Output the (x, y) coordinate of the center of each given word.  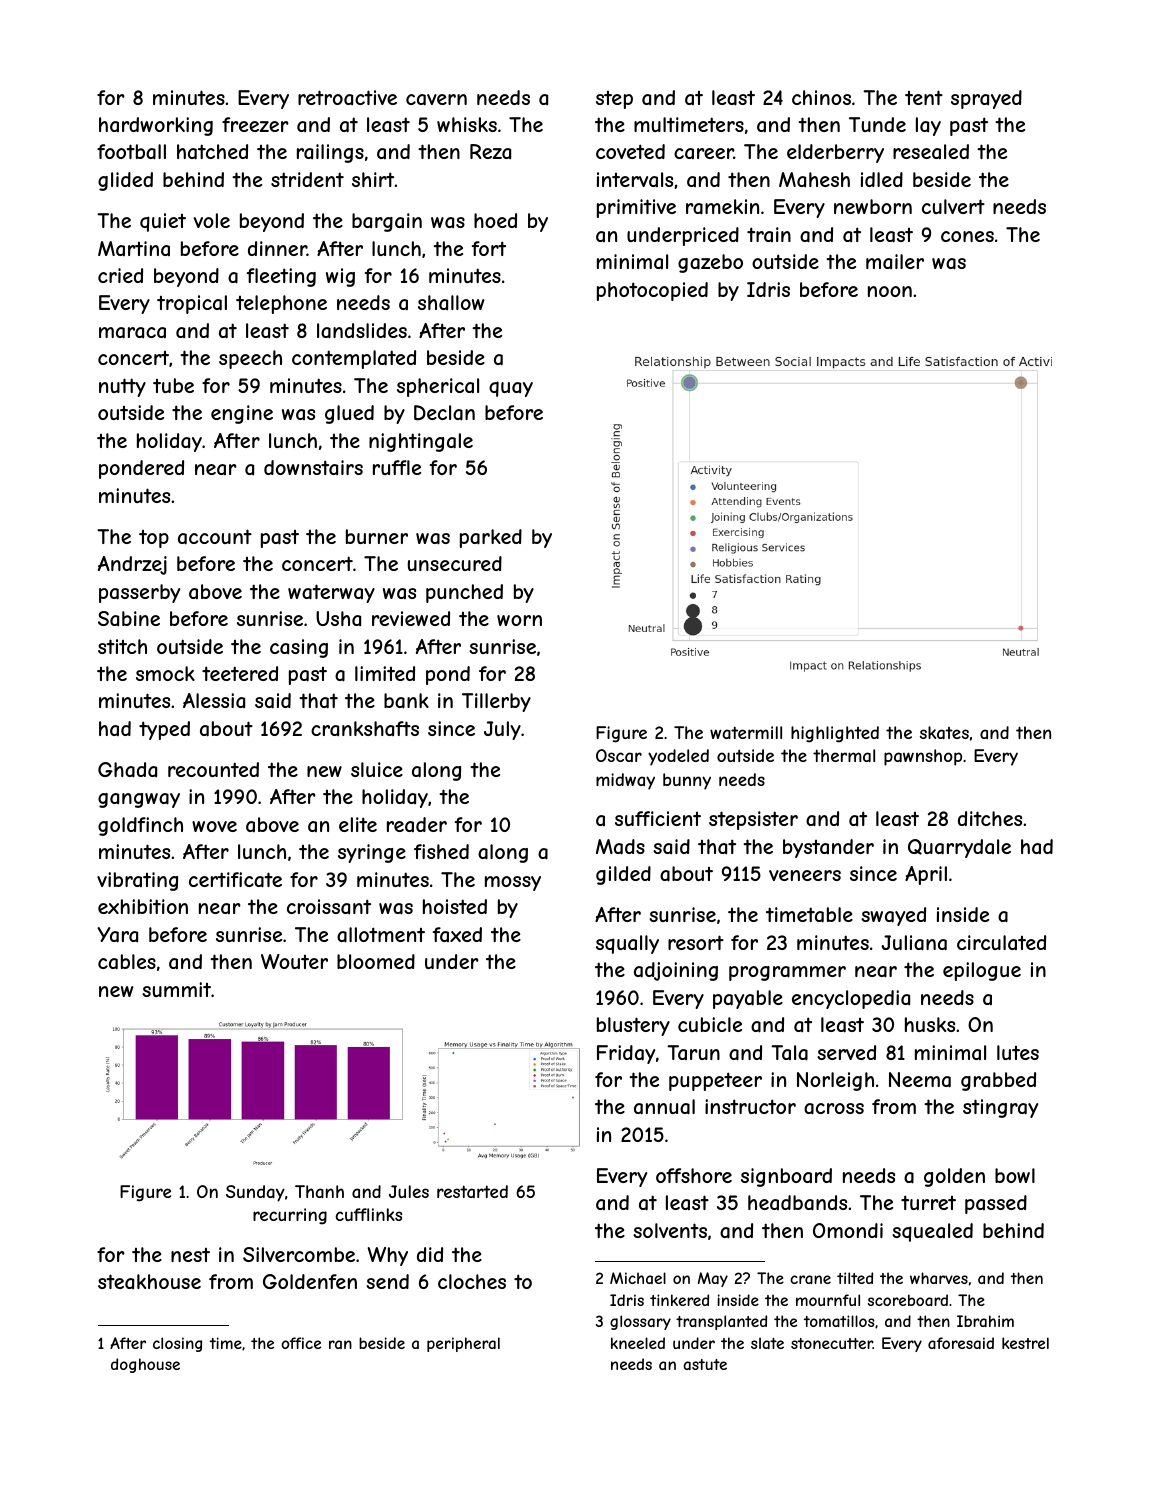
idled (882, 179)
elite (358, 824)
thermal (844, 755)
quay (511, 389)
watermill (746, 732)
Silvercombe (299, 1254)
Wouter (294, 961)
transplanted (721, 1322)
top (154, 539)
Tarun (693, 1052)
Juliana (914, 943)
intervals (635, 179)
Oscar (619, 755)
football (131, 152)
